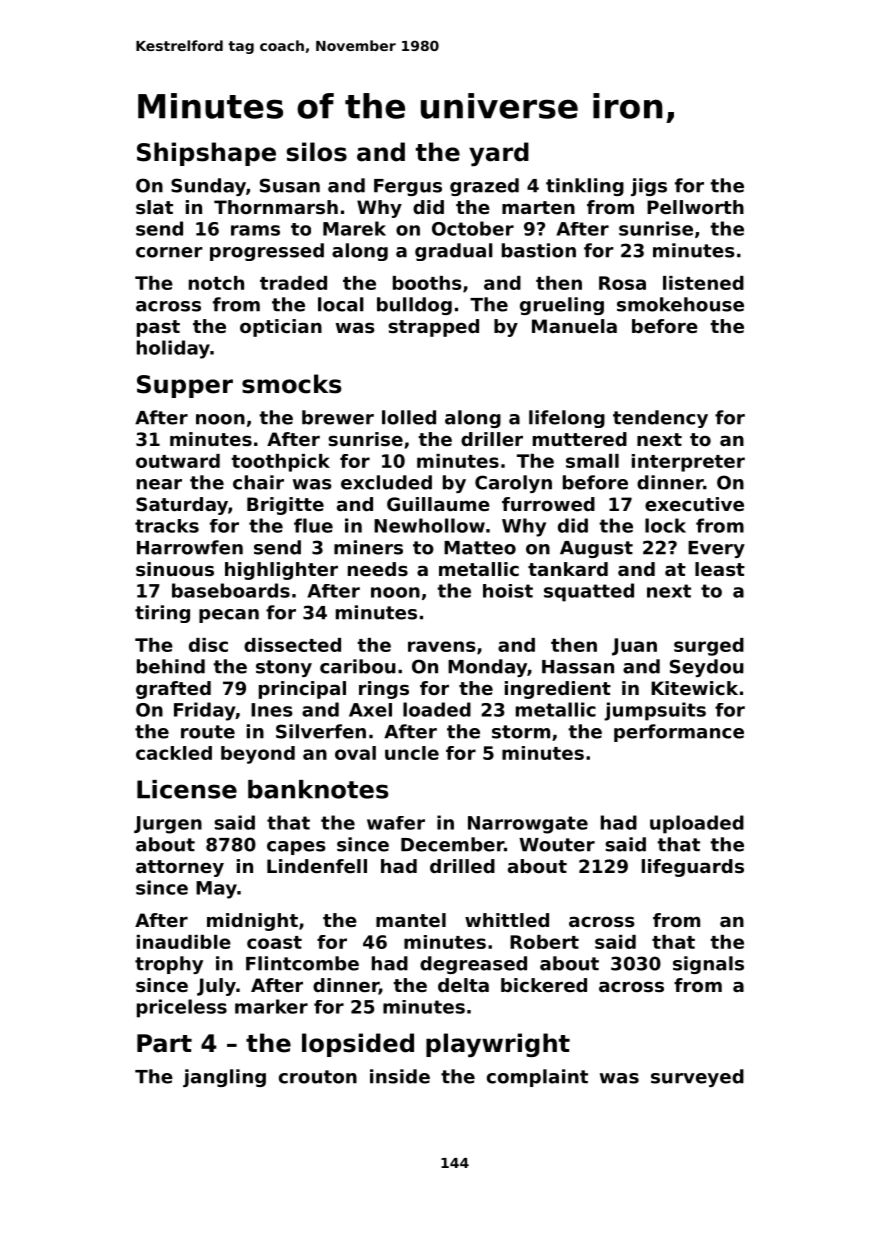 This screenshot has width=880, height=1248. Describe the element at coordinates (585, 187) in the screenshot. I see `tinkling` at that location.
